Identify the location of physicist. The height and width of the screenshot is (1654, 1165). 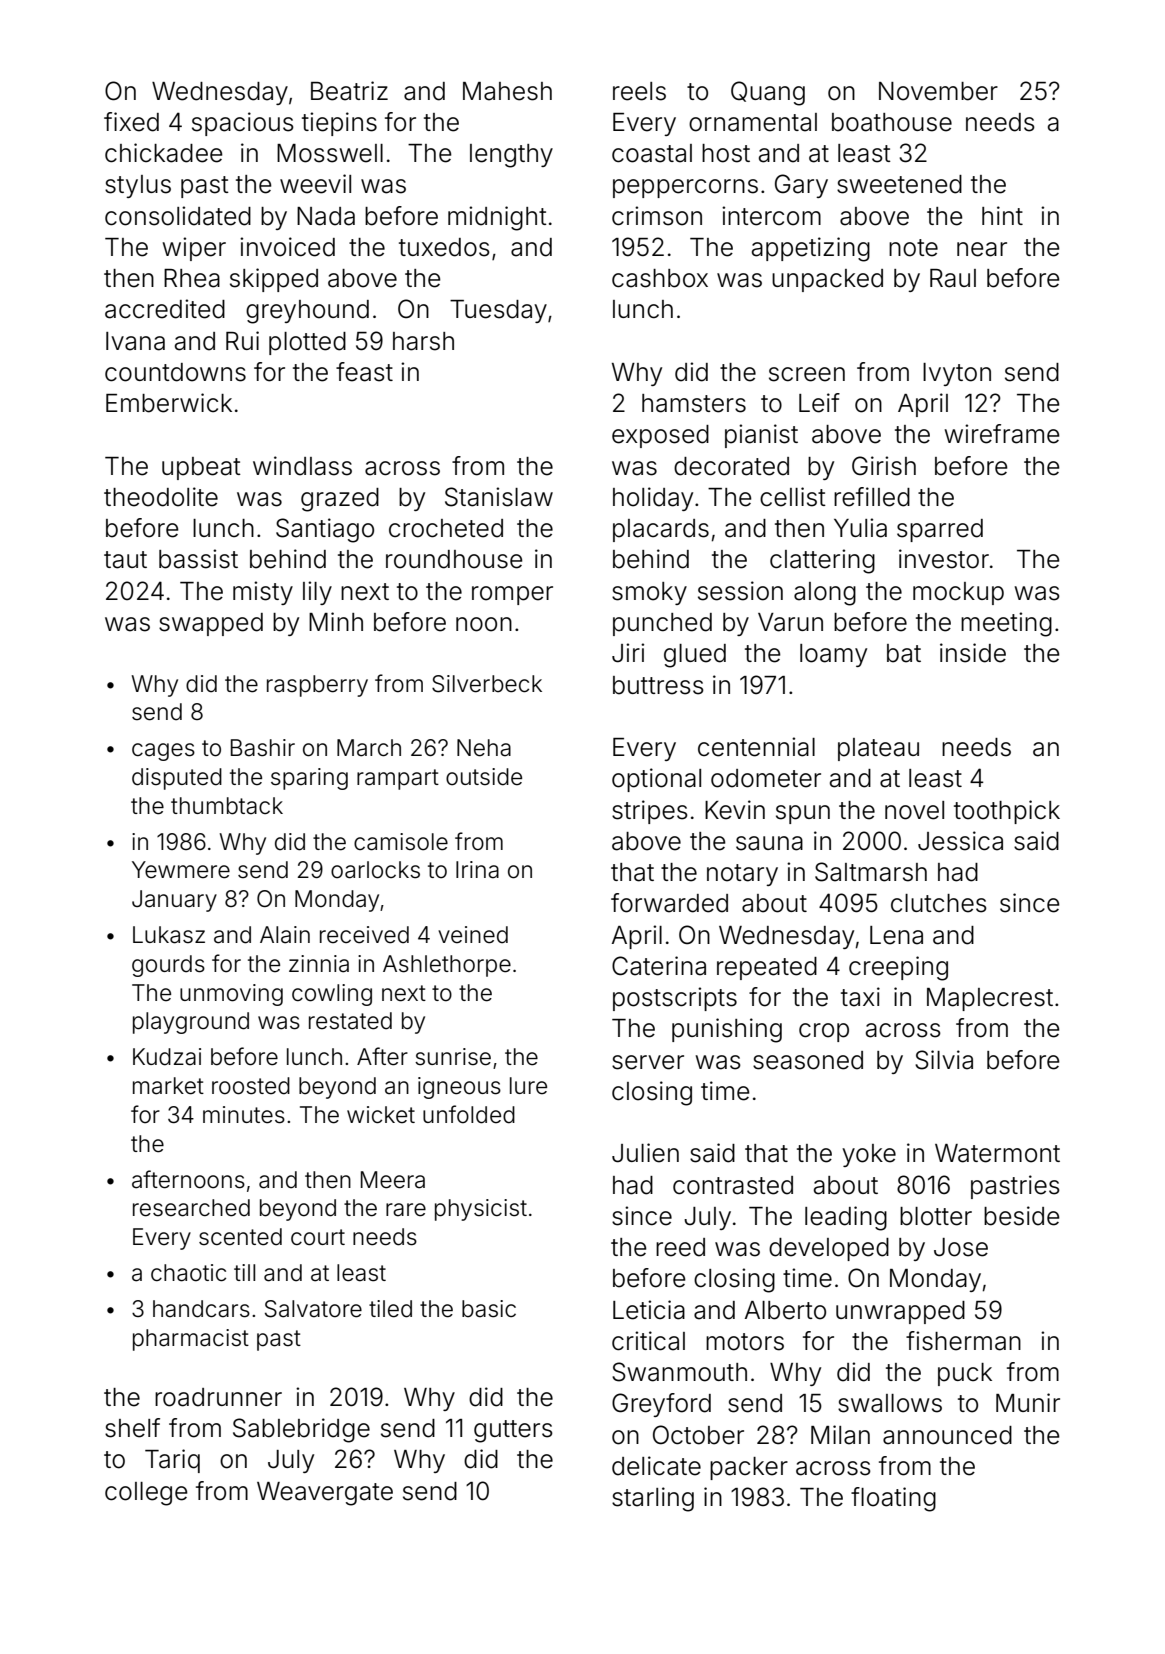
(481, 1210).
